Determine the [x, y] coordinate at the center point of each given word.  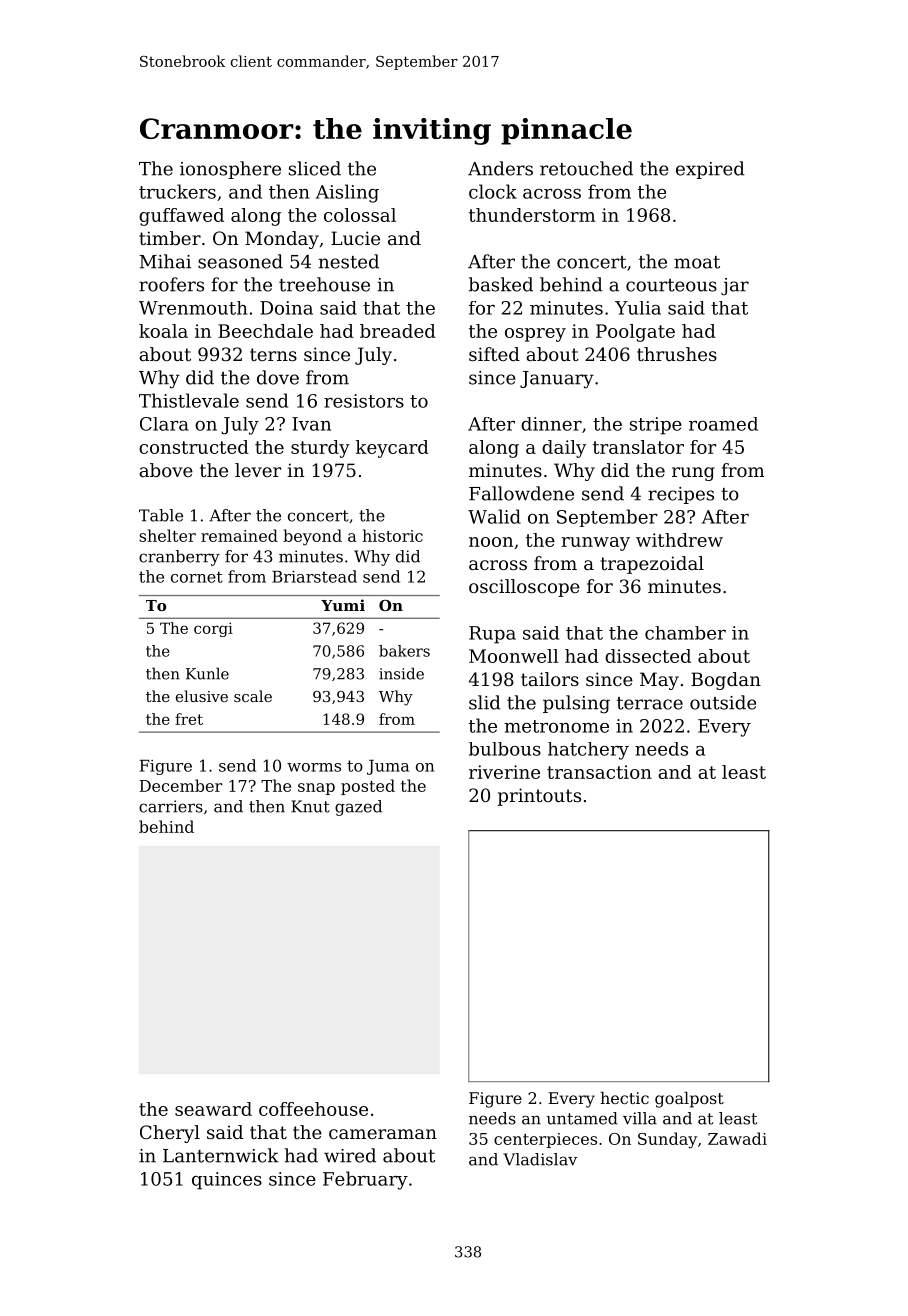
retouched [586, 168]
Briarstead [314, 576]
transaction [599, 772]
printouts [539, 797]
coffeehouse [313, 1109]
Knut [310, 806]
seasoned [240, 261]
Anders [500, 168]
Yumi [343, 605]
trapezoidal [652, 565]
